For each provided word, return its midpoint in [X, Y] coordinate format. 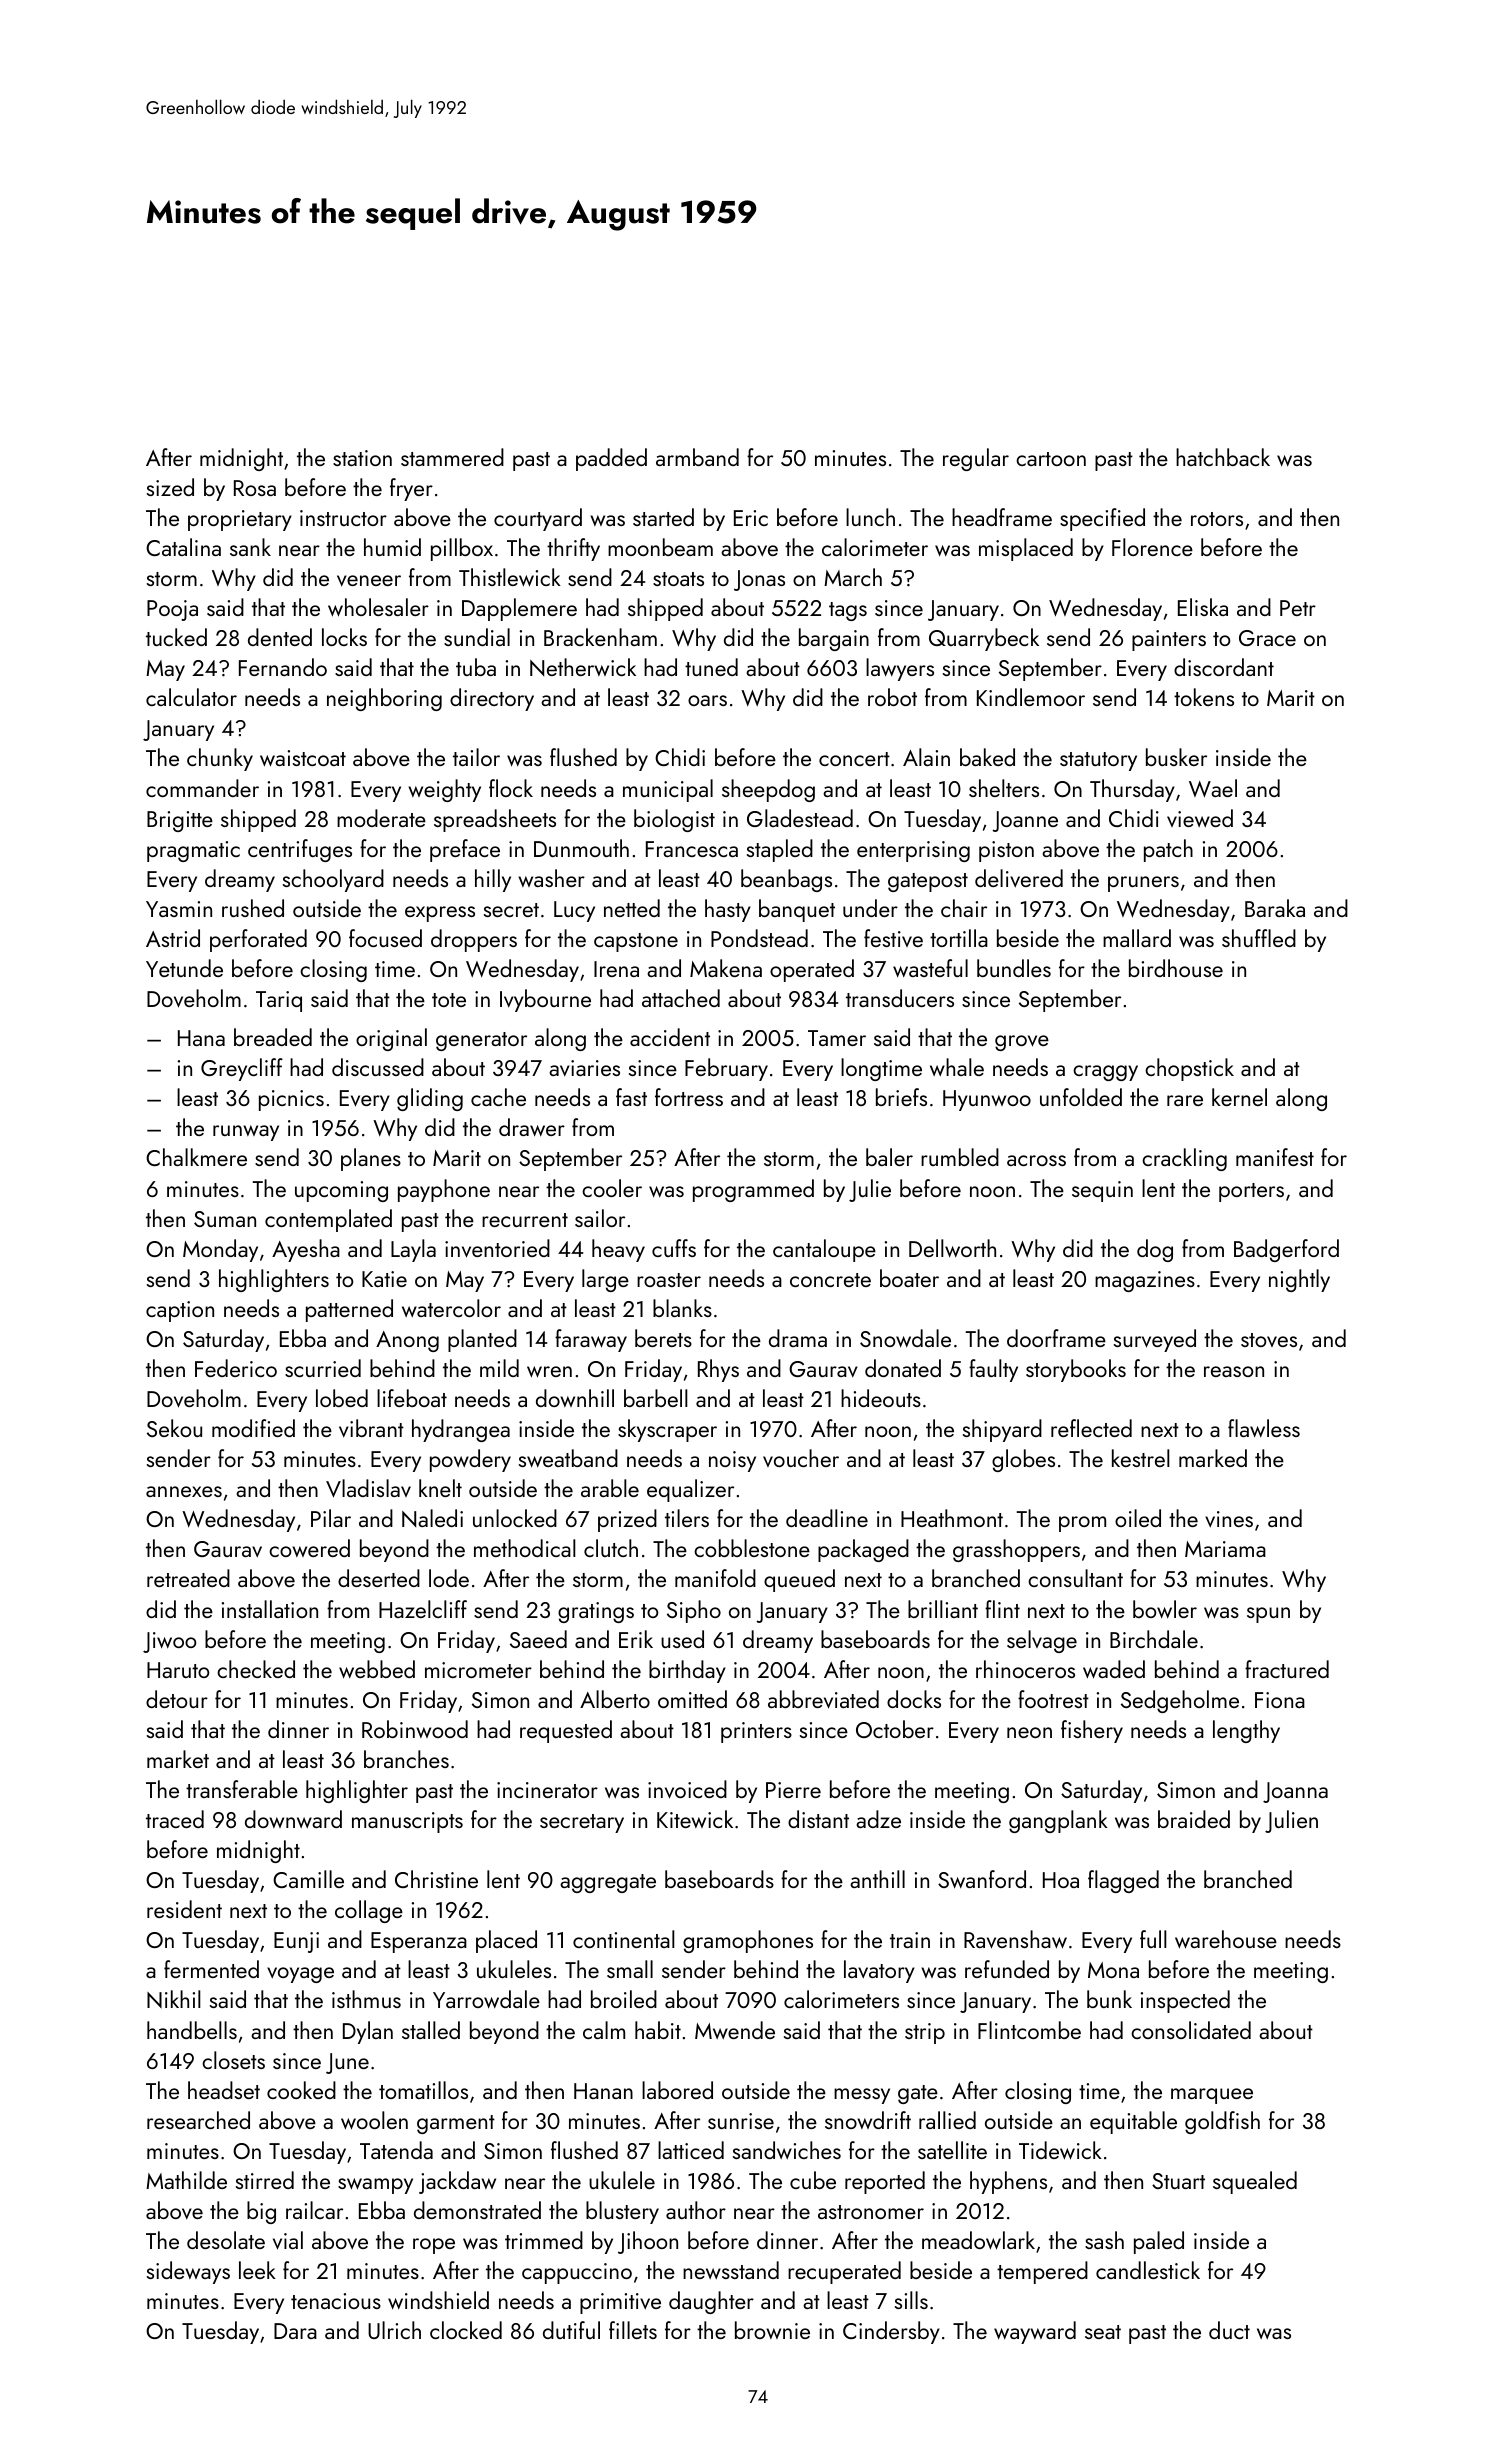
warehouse [1226, 1939]
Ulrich [394, 2330]
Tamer [837, 1038]
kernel [1239, 1097]
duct [1229, 2330]
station [362, 458]
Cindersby [891, 2332]
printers [756, 1732]
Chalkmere [196, 1157]
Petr [1298, 608]
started [663, 517]
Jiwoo [170, 1642]
